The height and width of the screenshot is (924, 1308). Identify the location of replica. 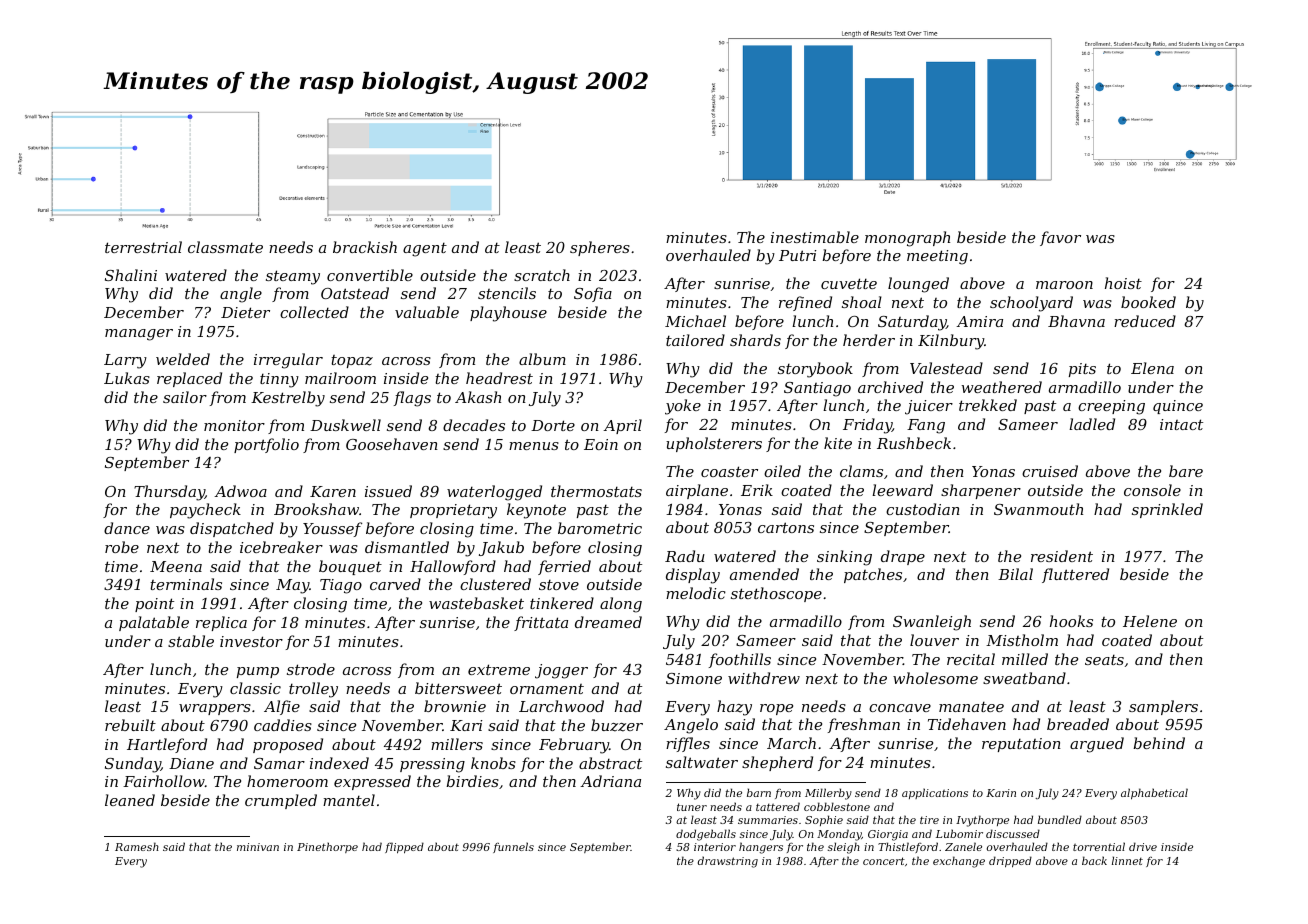
(221, 623).
